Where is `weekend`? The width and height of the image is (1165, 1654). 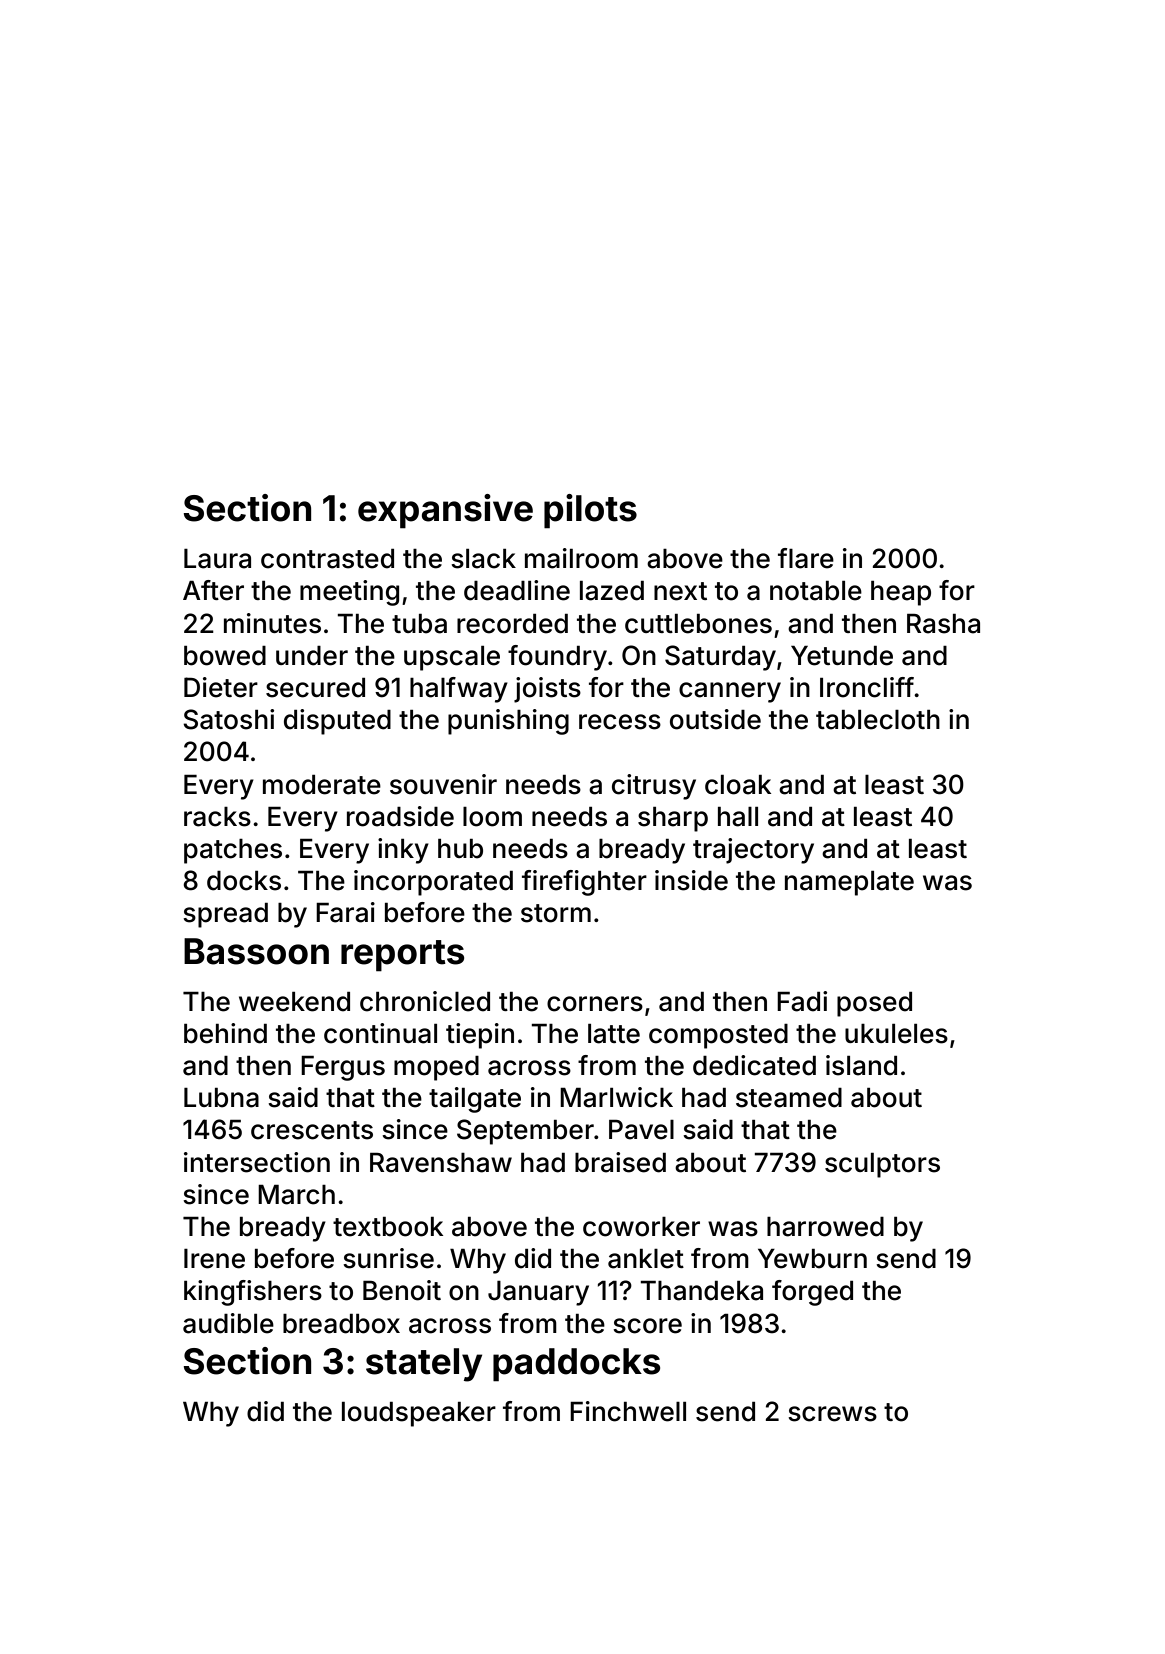
weekend is located at coordinates (294, 1002).
